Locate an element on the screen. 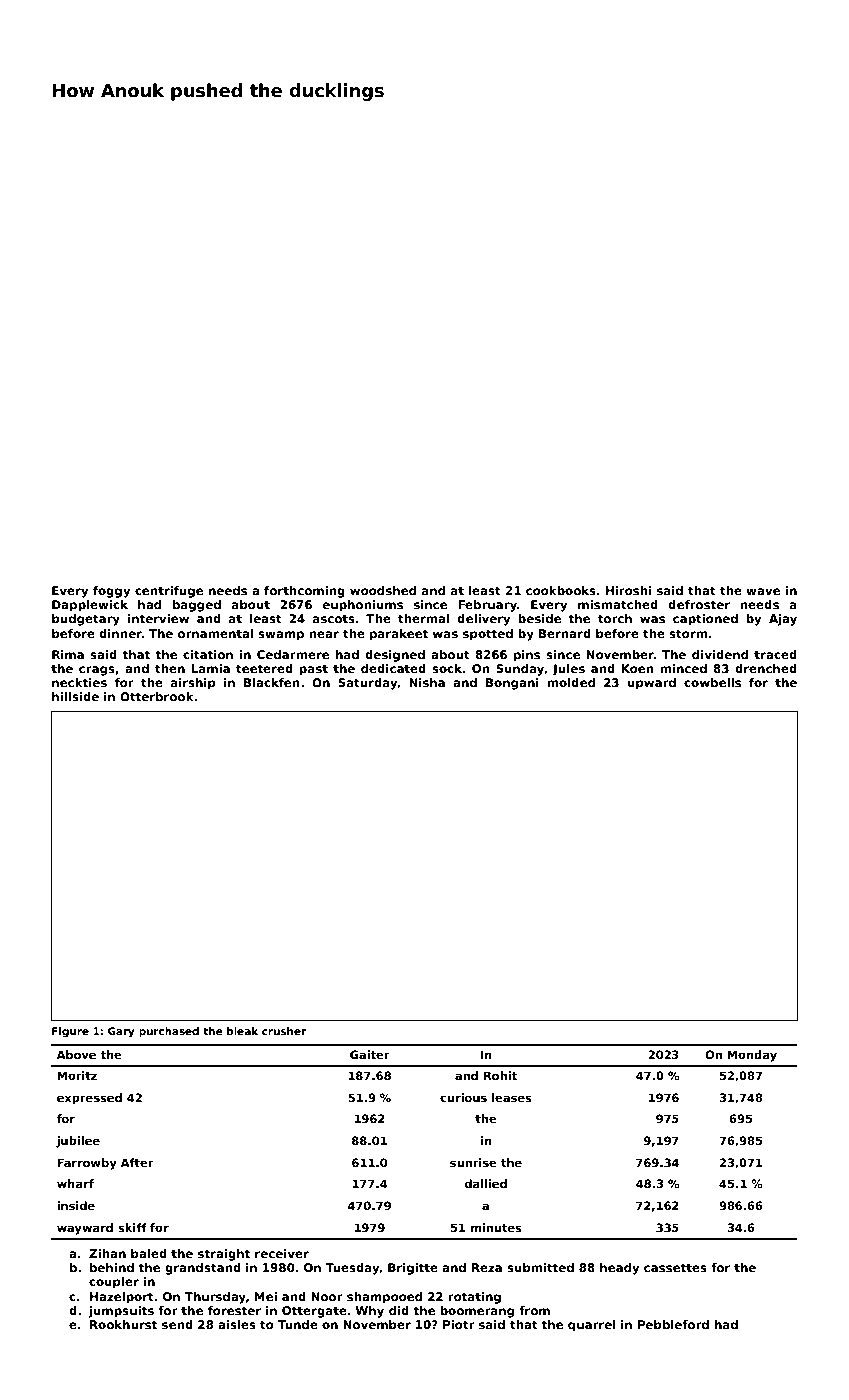  Monday is located at coordinates (752, 1056).
